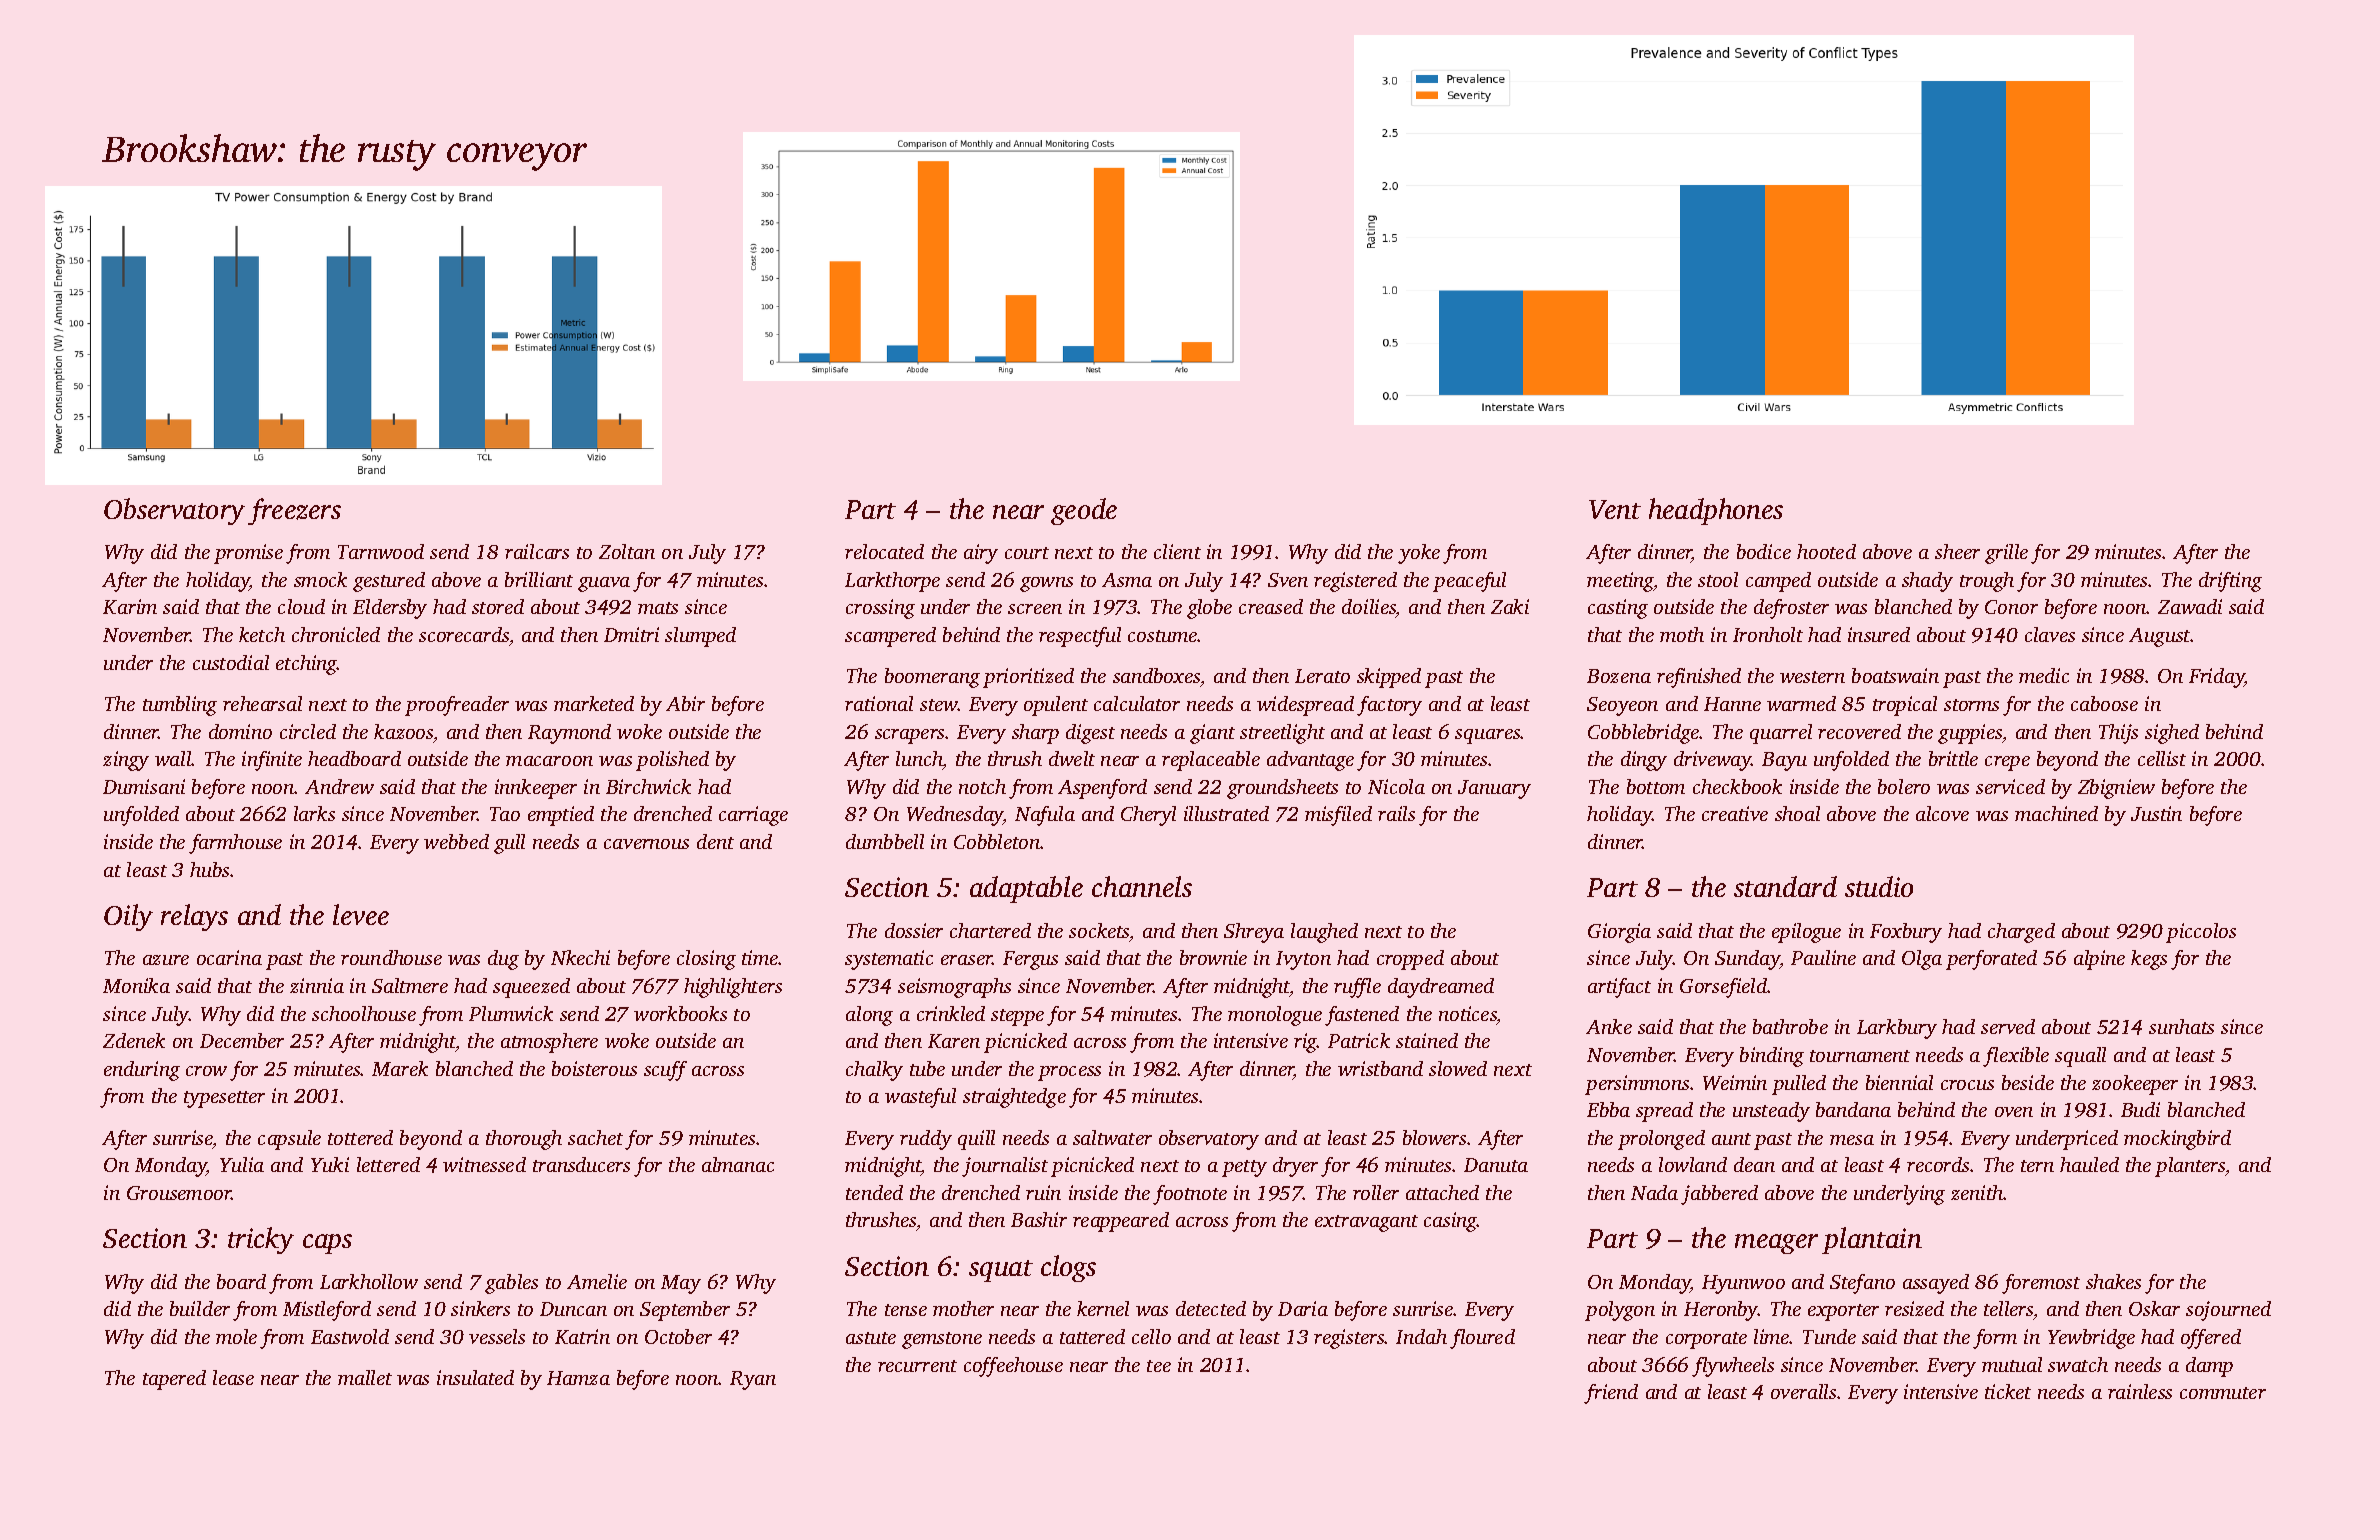  What do you see at coordinates (1879, 886) in the screenshot?
I see `studio` at bounding box center [1879, 886].
